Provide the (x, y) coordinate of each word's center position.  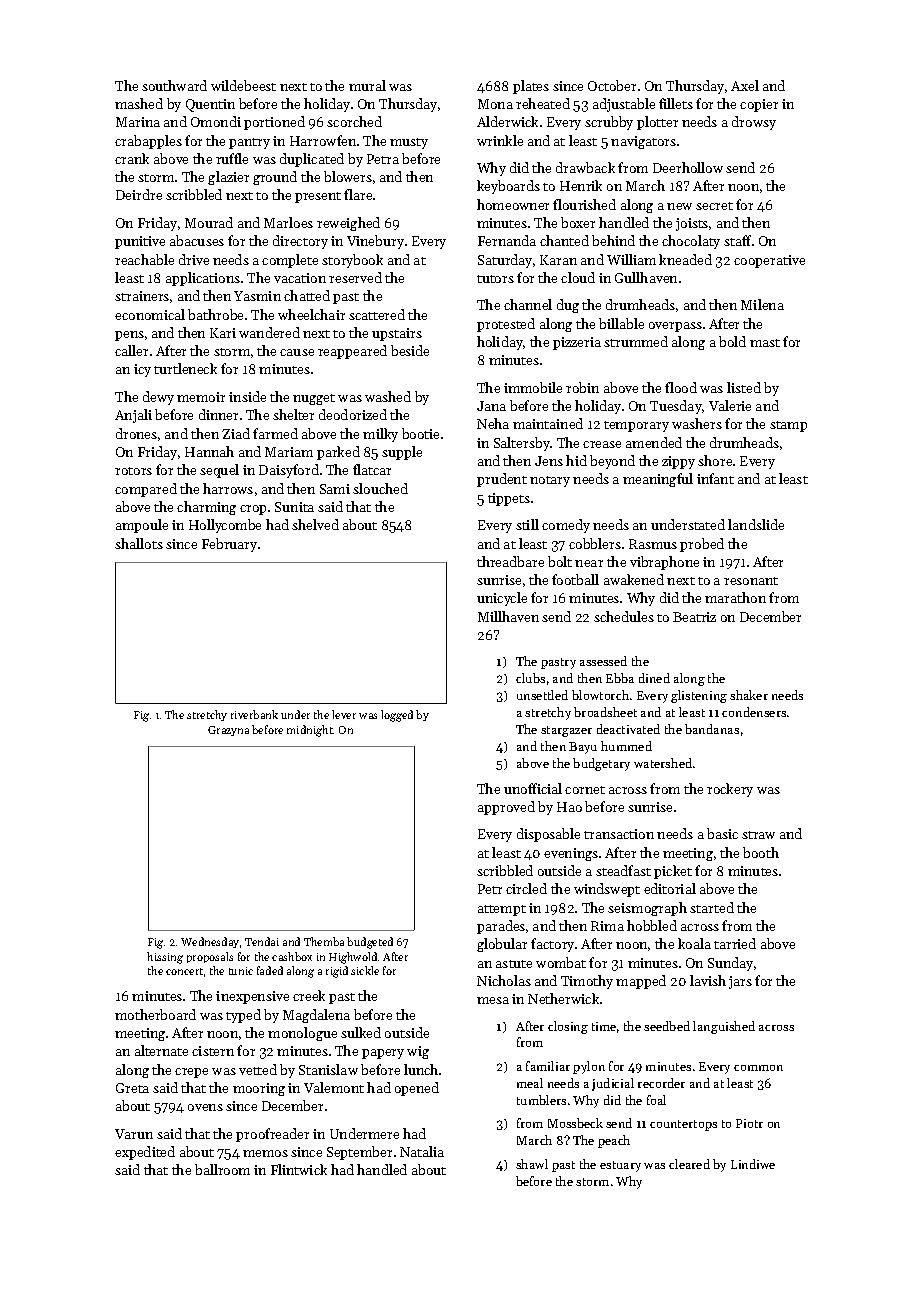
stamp (788, 426)
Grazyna (228, 731)
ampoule (142, 526)
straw (758, 835)
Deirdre (139, 194)
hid (576, 460)
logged (397, 716)
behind (613, 240)
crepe (191, 1073)
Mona (495, 104)
